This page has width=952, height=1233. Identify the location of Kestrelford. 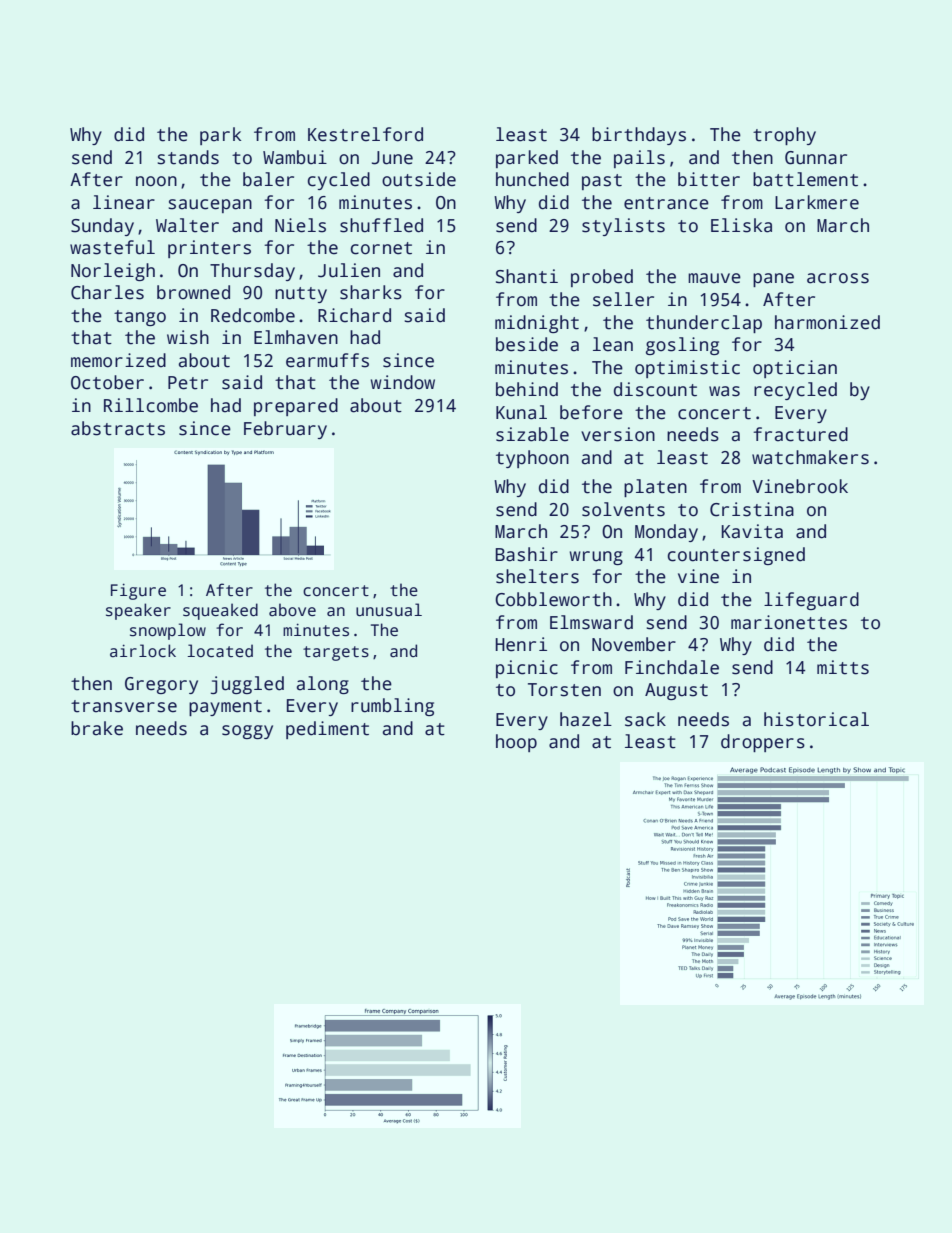
(365, 134).
